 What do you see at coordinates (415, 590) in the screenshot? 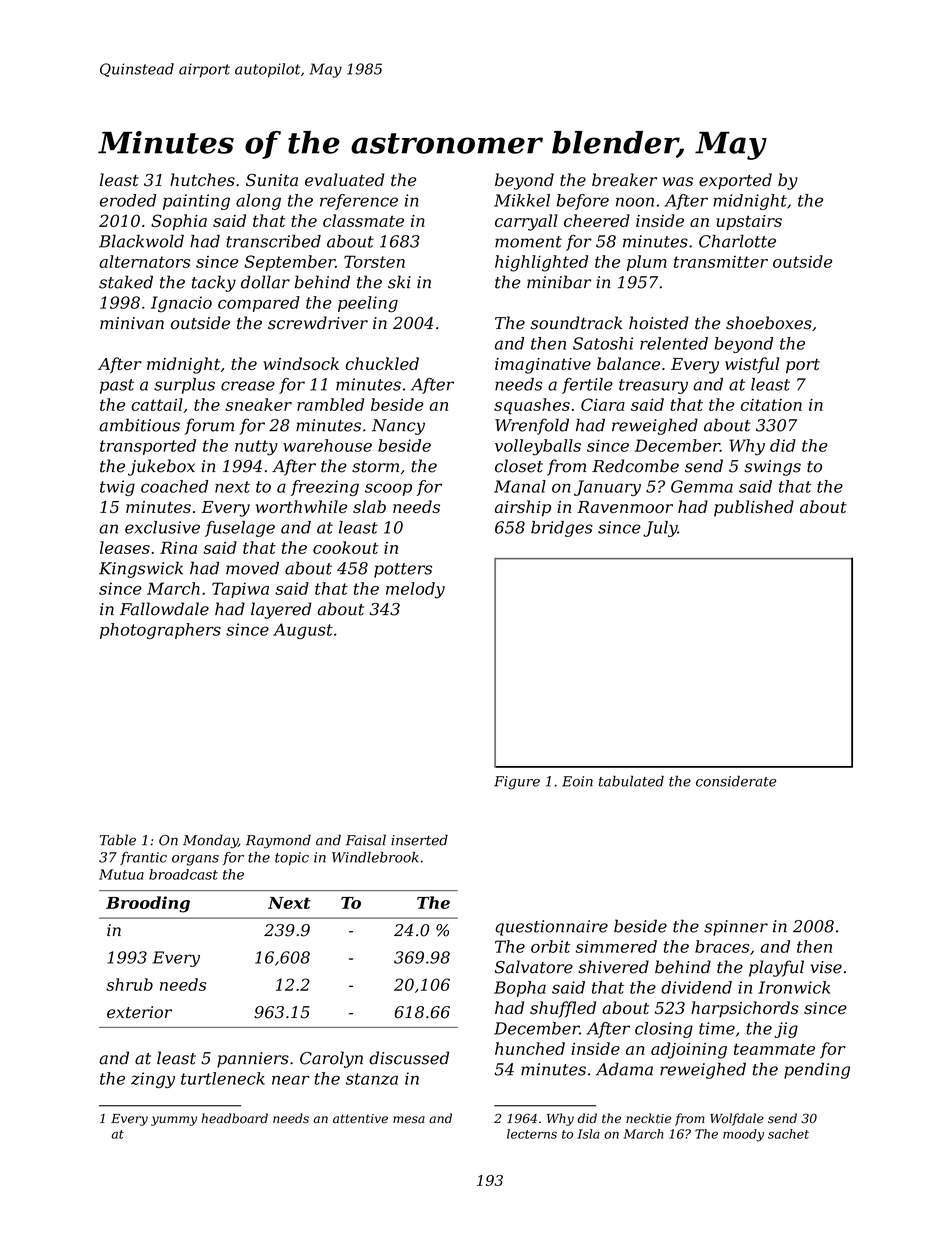
I see `melody` at bounding box center [415, 590].
